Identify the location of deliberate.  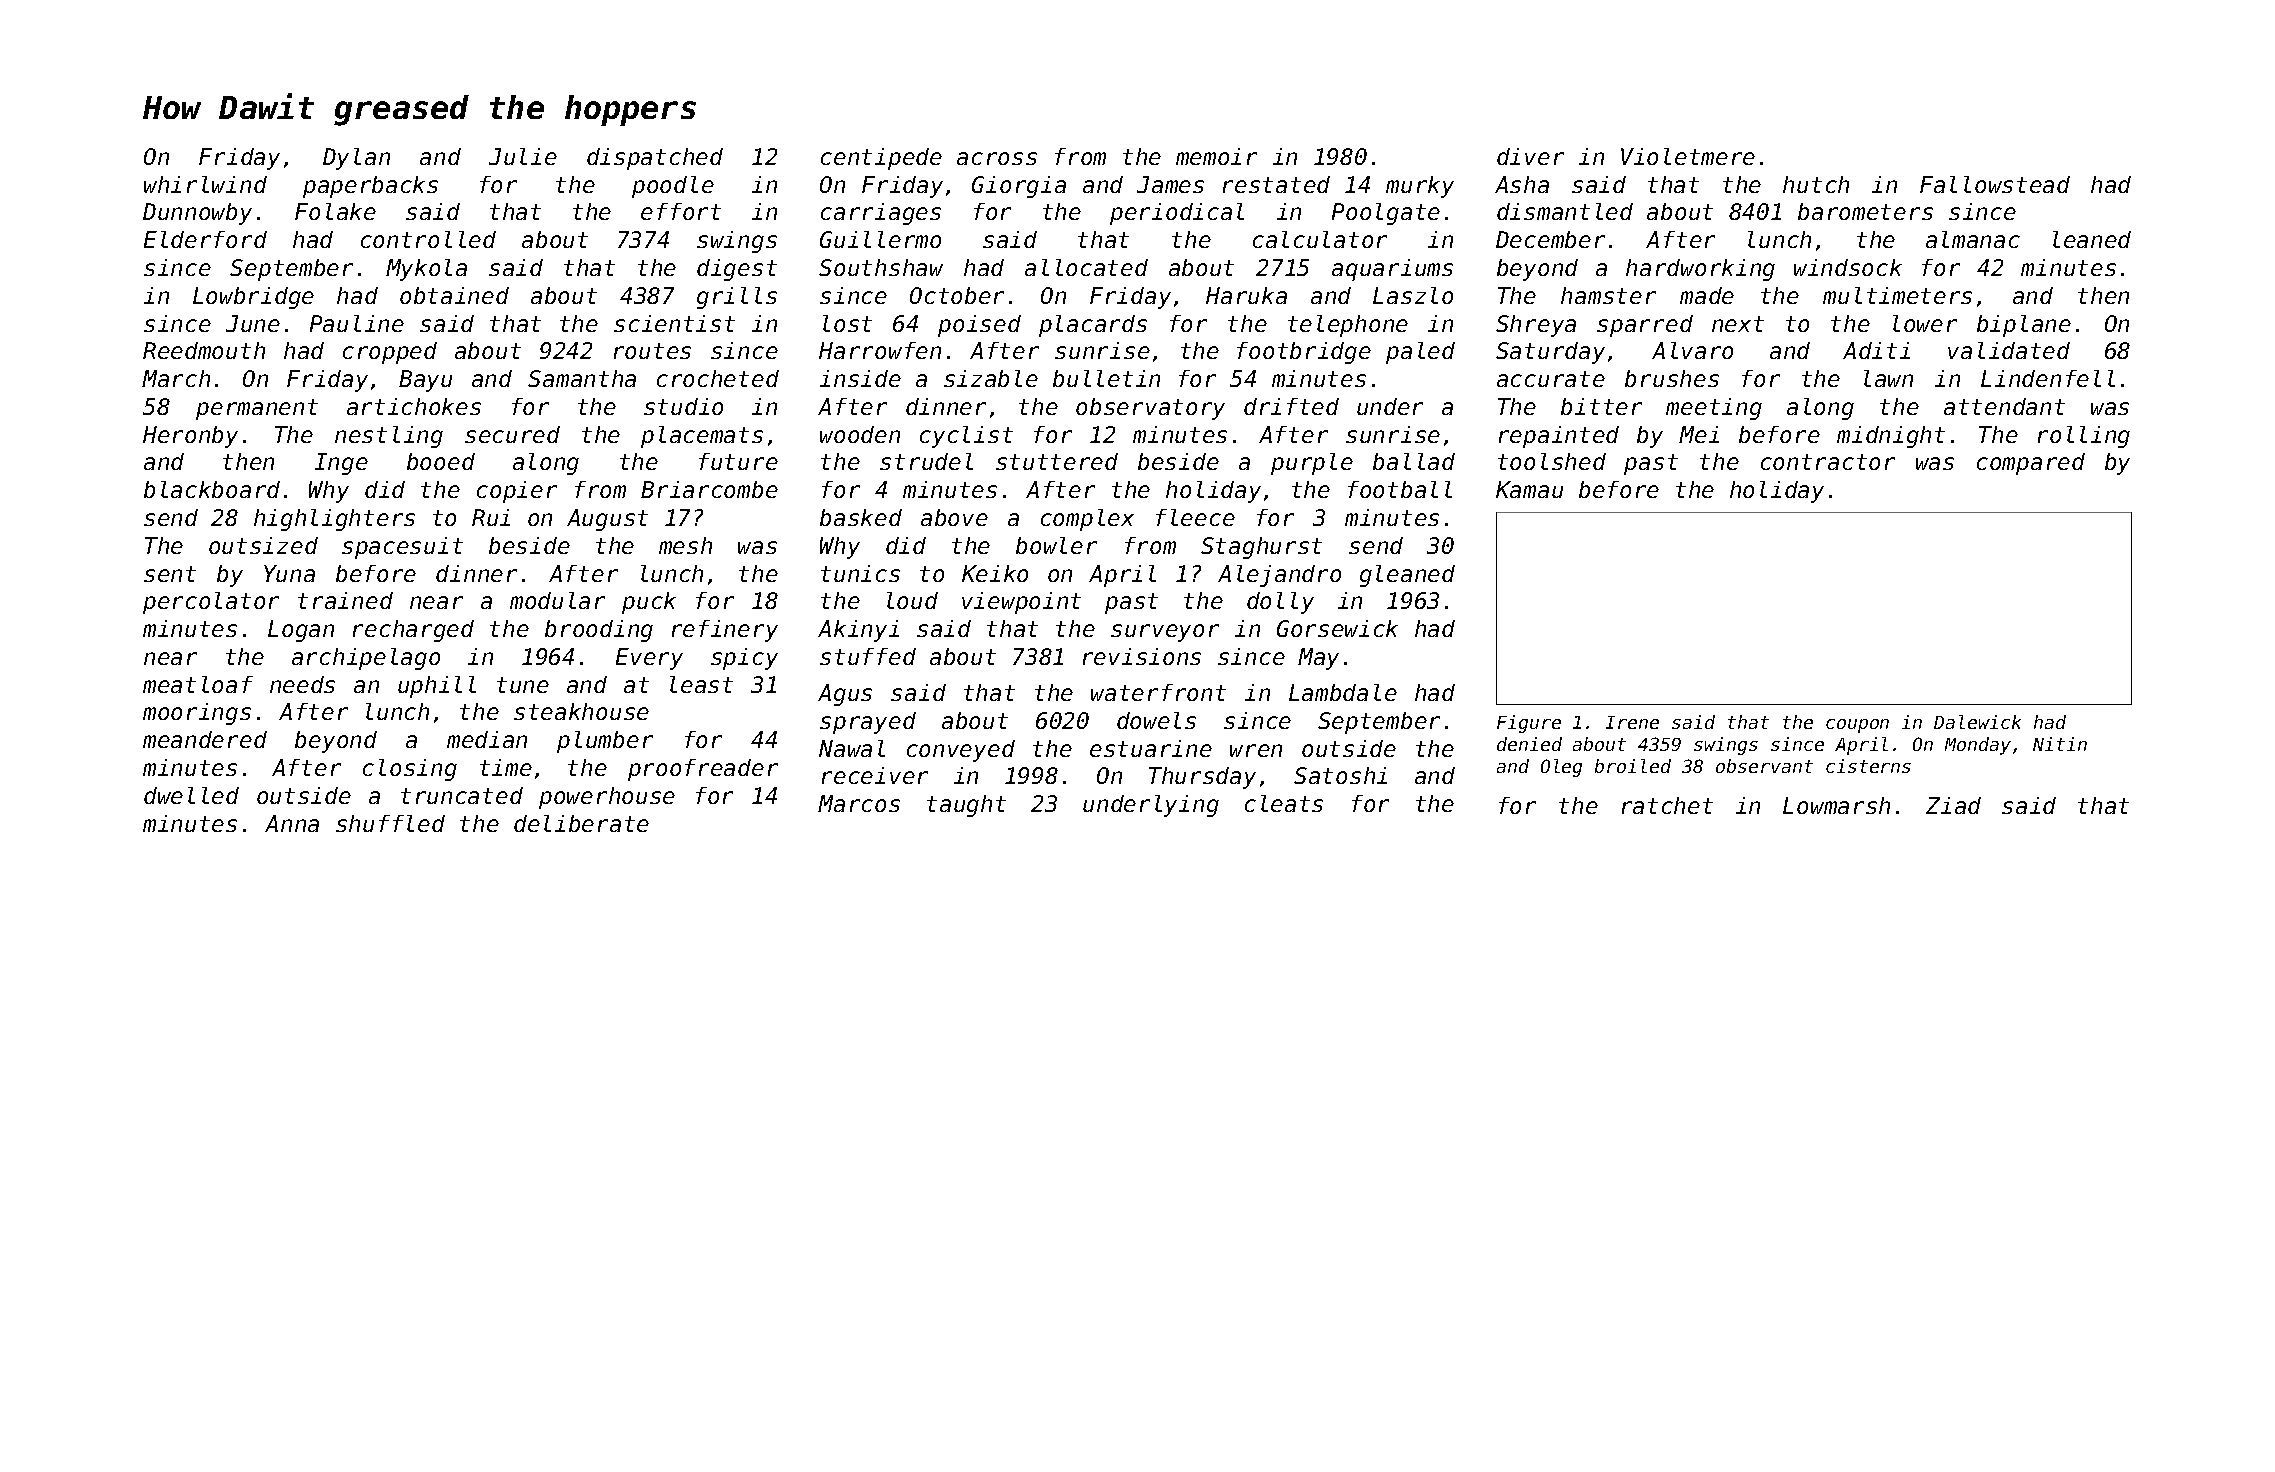
(581, 823).
